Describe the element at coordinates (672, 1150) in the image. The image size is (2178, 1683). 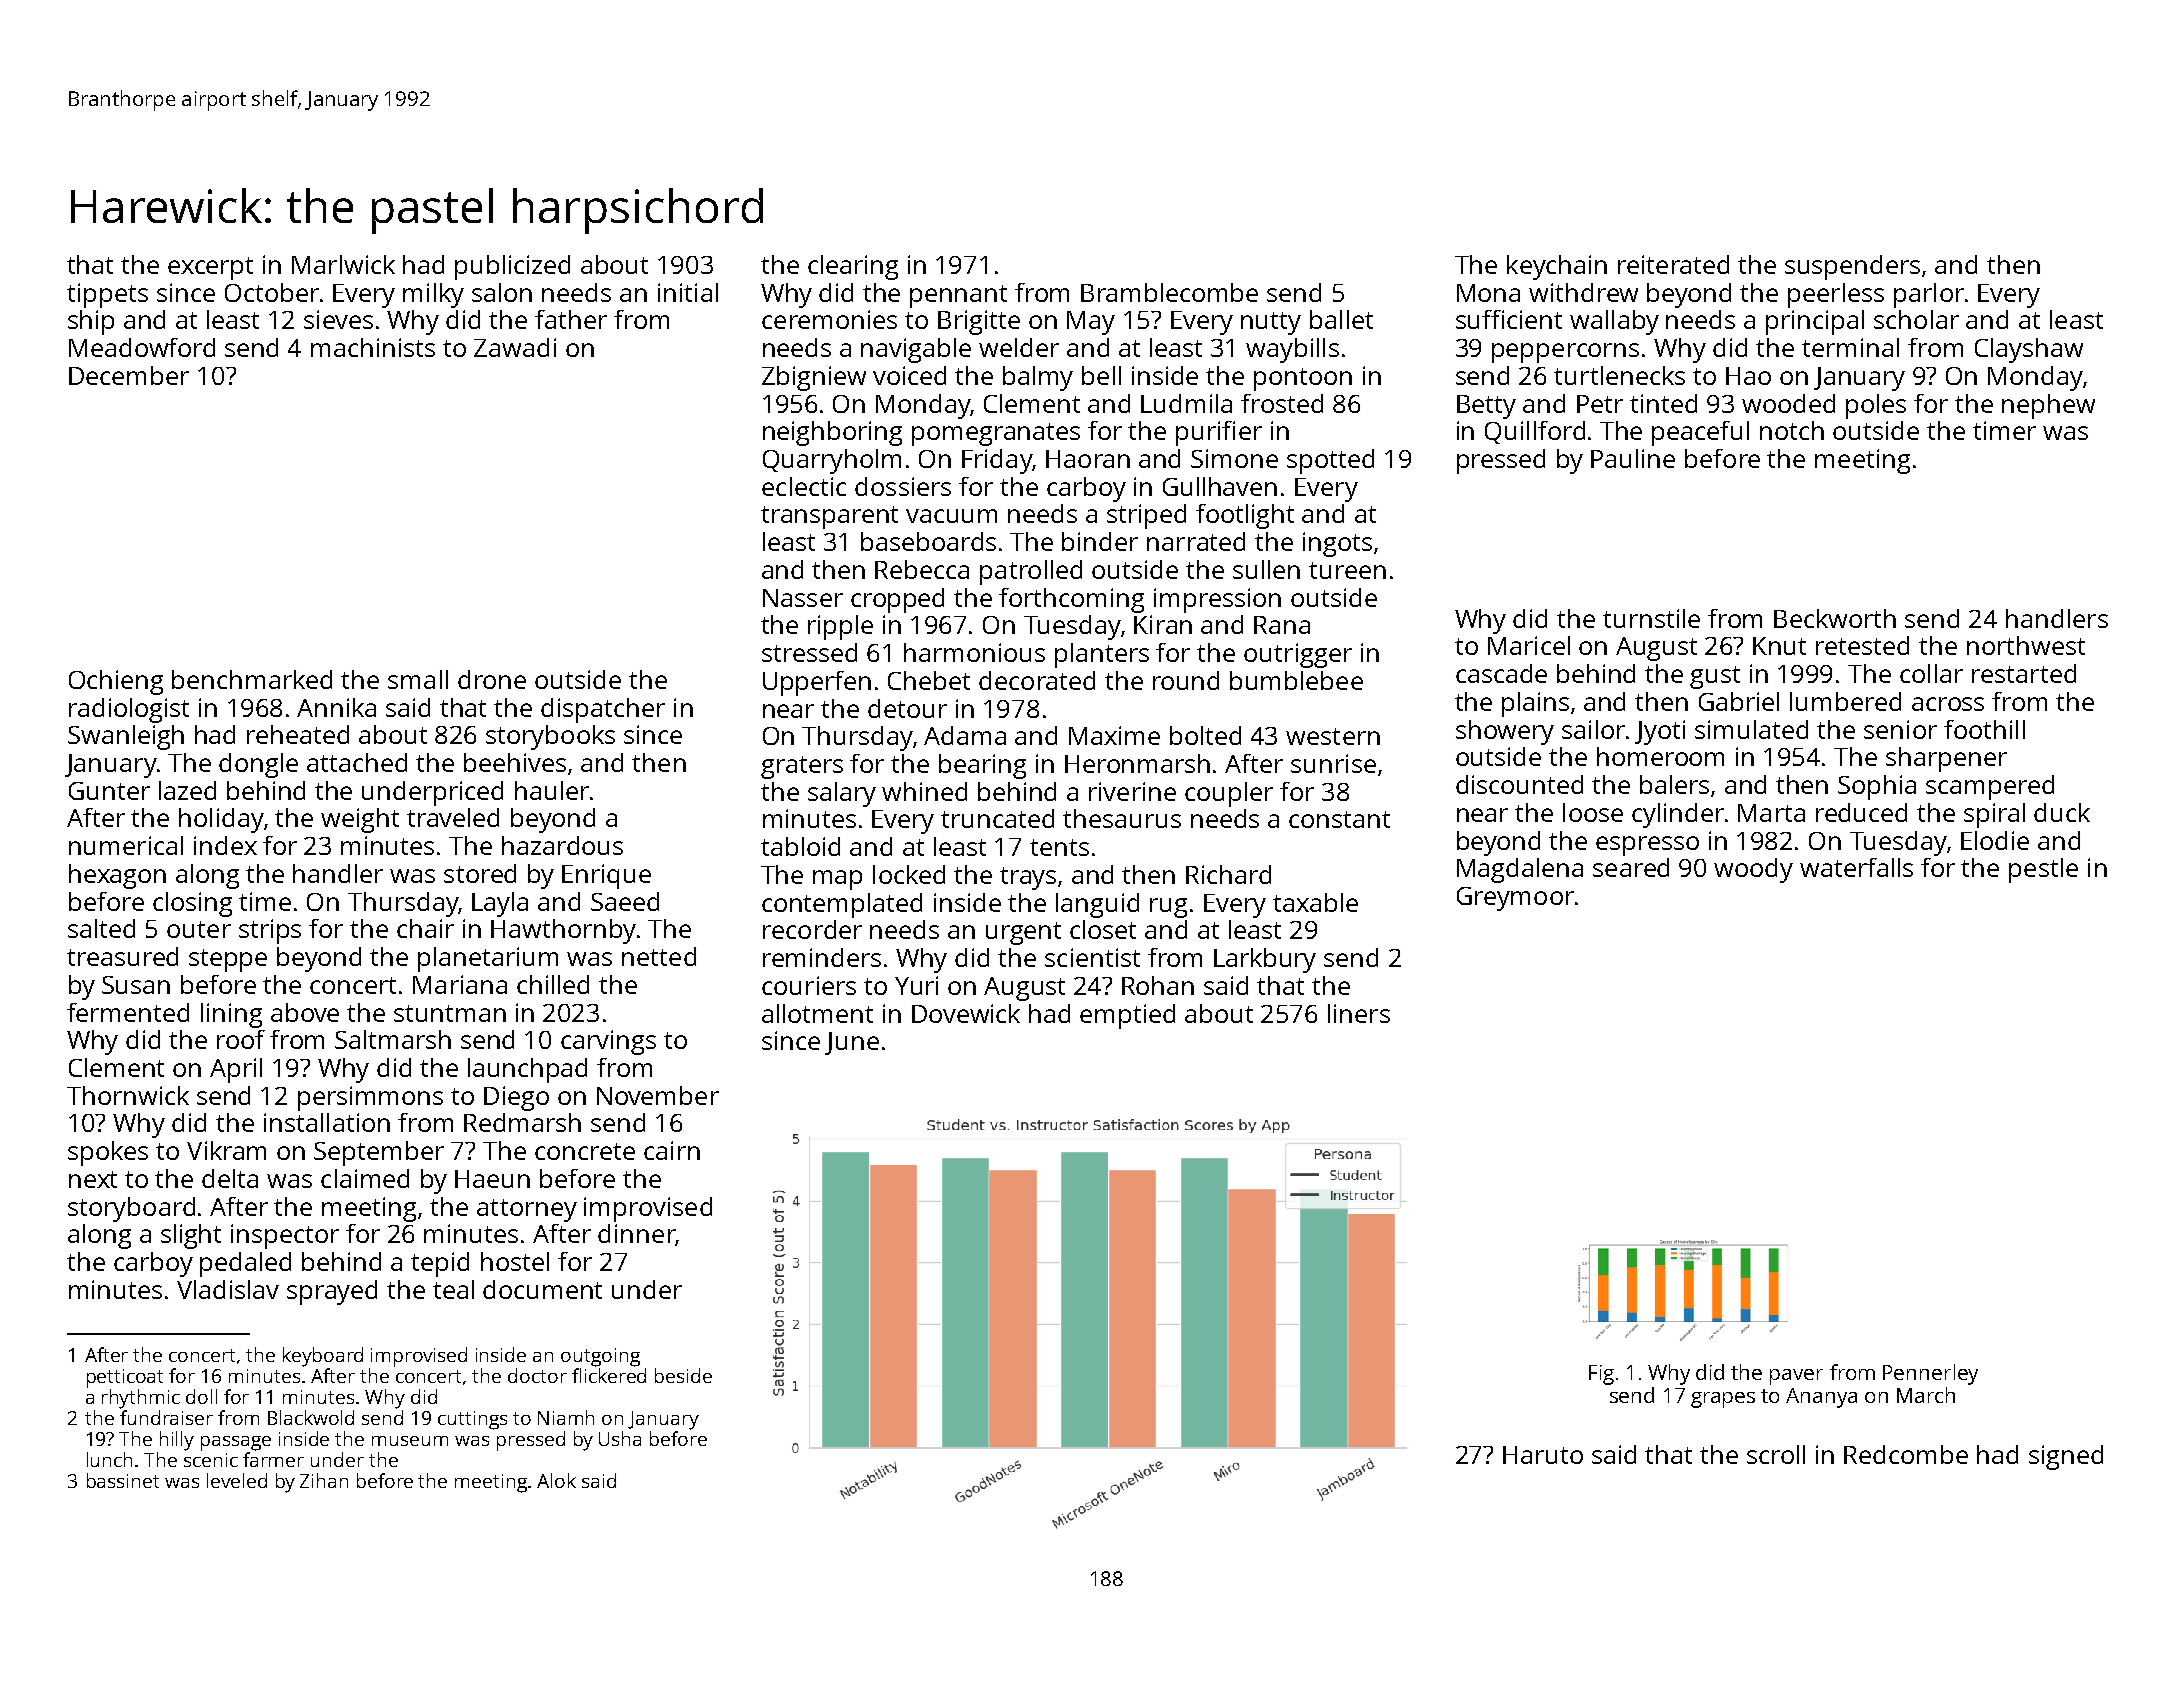
I see `cairn` at that location.
